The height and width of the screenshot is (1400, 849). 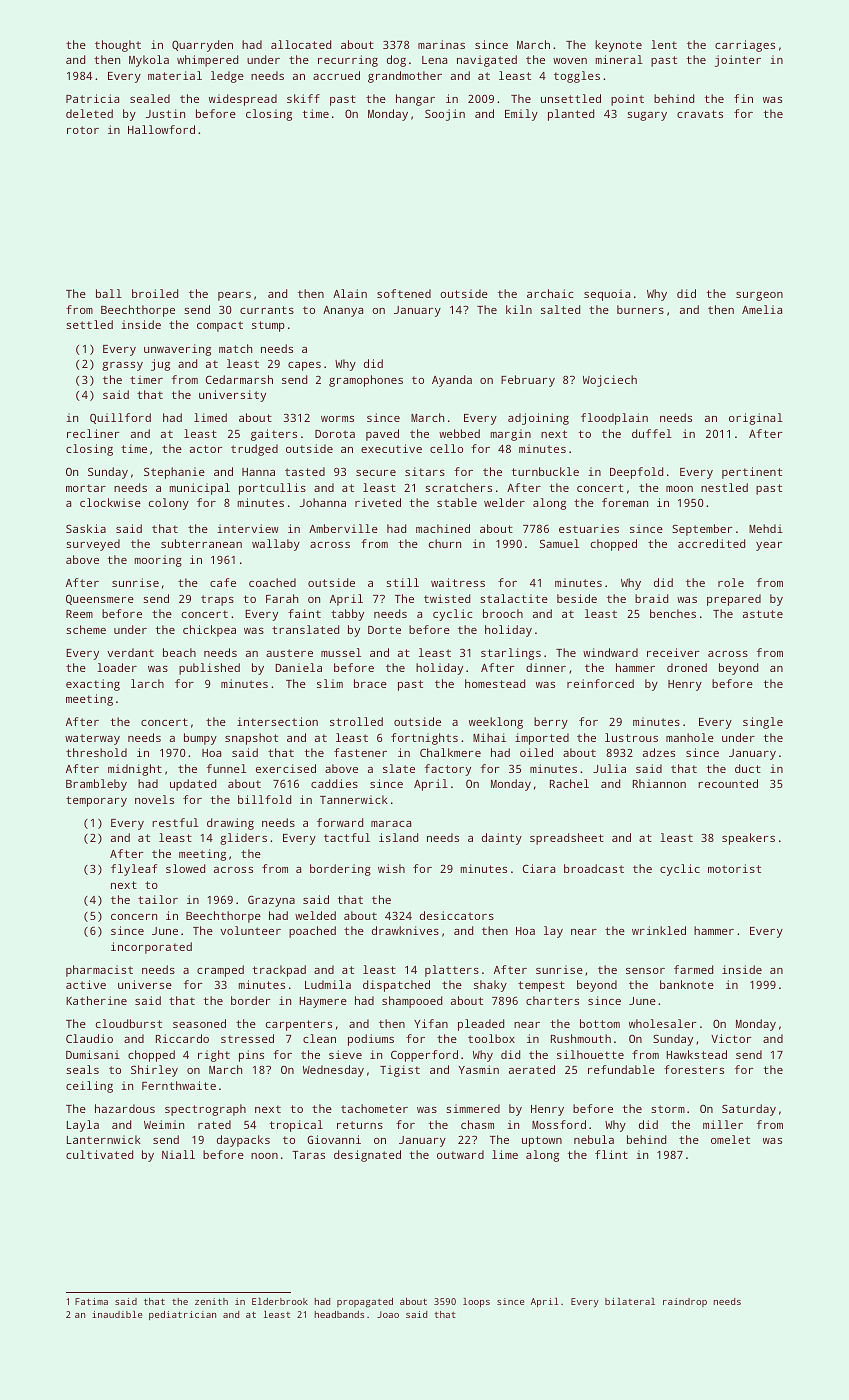 What do you see at coordinates (476, 1302) in the screenshot?
I see `loops` at bounding box center [476, 1302].
